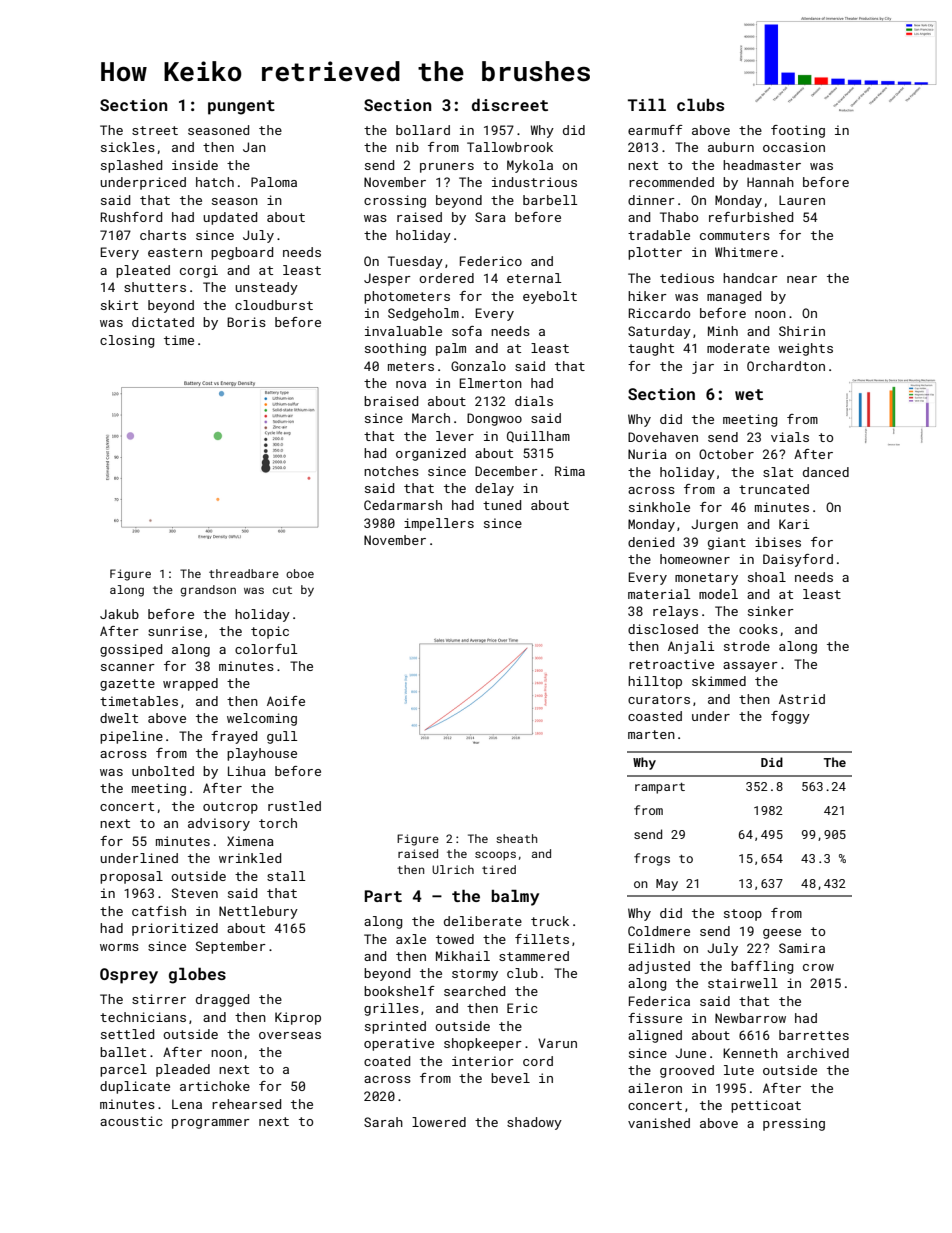 This page has height=1233, width=952. Describe the element at coordinates (300, 573) in the page. I see `oboe` at that location.
